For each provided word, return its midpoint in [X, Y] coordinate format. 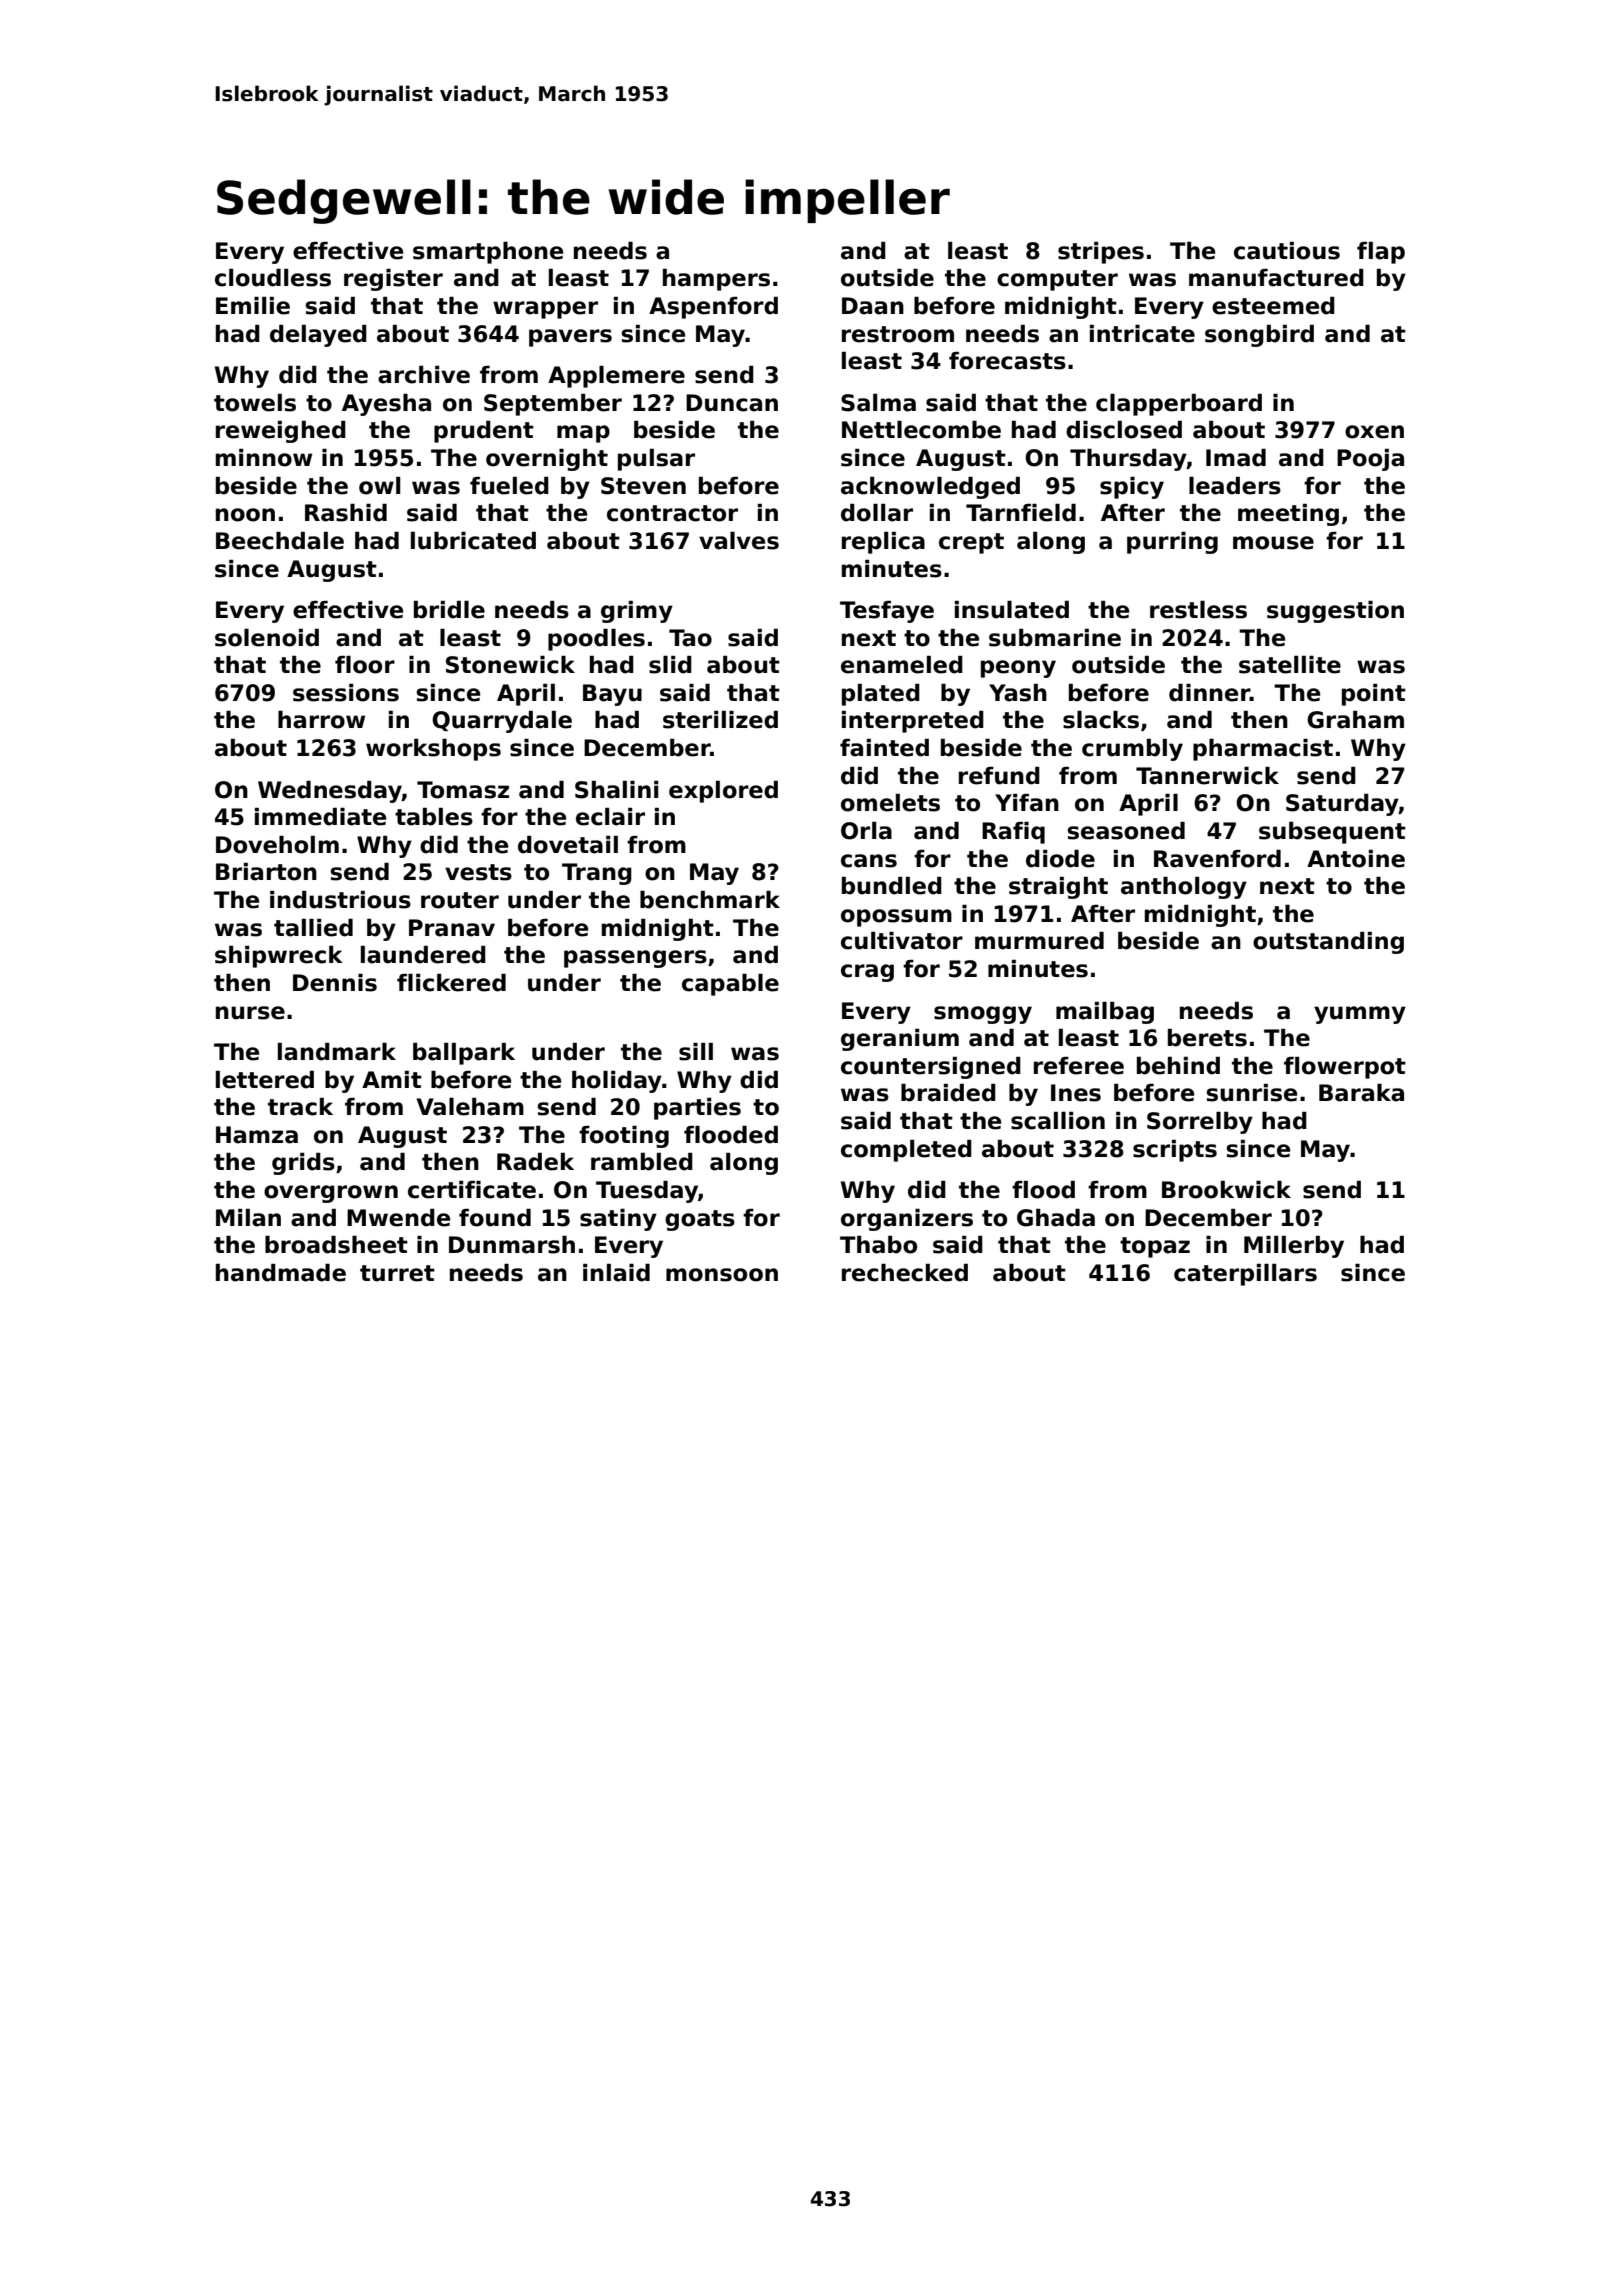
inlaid [616, 1273]
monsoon [722, 1275]
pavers [570, 338]
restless [1198, 610]
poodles [596, 640]
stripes [1101, 253]
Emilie [253, 306]
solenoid [267, 638]
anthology [1184, 888]
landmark [337, 1052]
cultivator [902, 941]
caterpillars [1245, 1275]
